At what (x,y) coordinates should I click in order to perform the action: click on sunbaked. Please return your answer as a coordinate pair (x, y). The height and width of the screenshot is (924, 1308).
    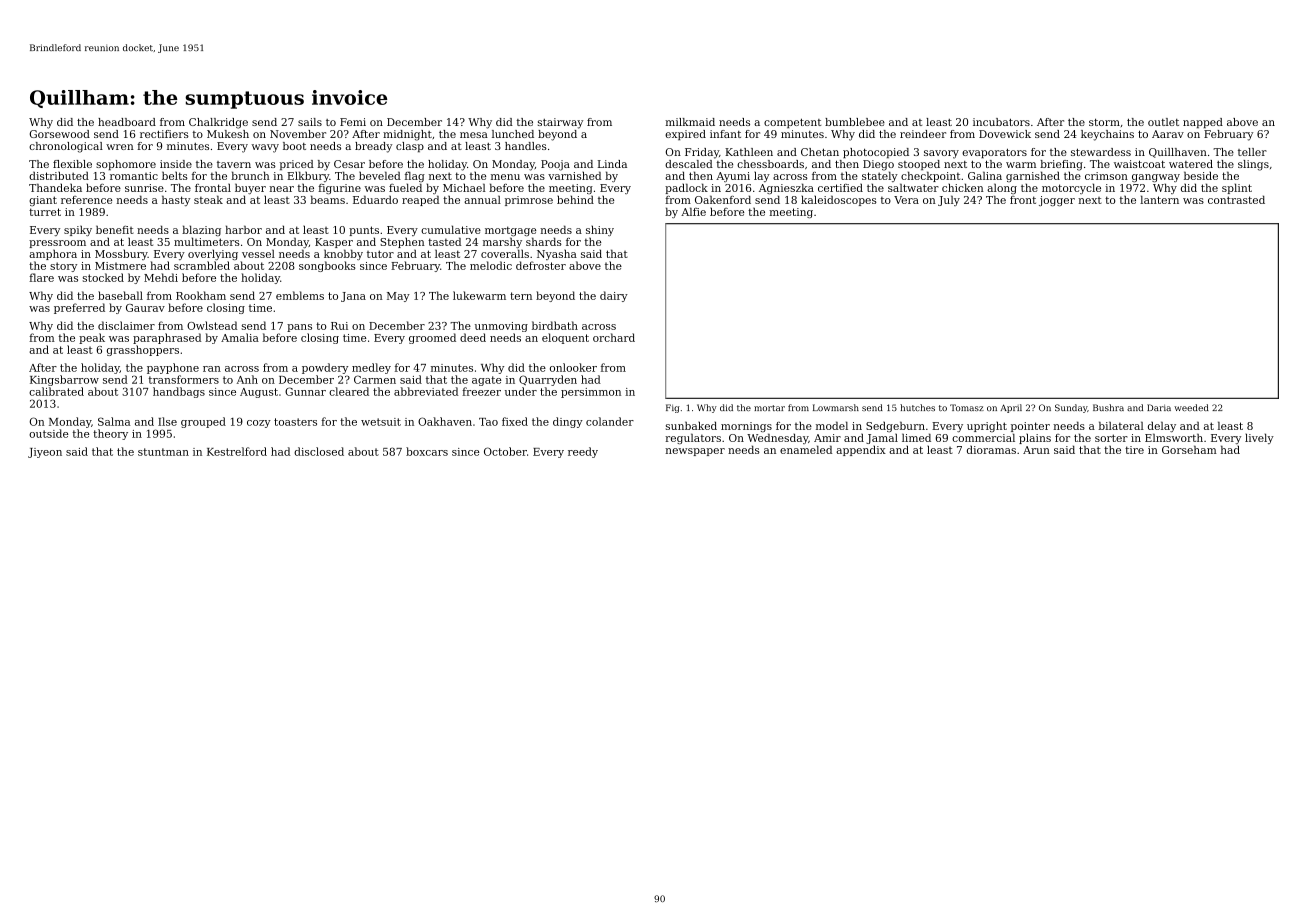
    Looking at the image, I should click on (691, 425).
